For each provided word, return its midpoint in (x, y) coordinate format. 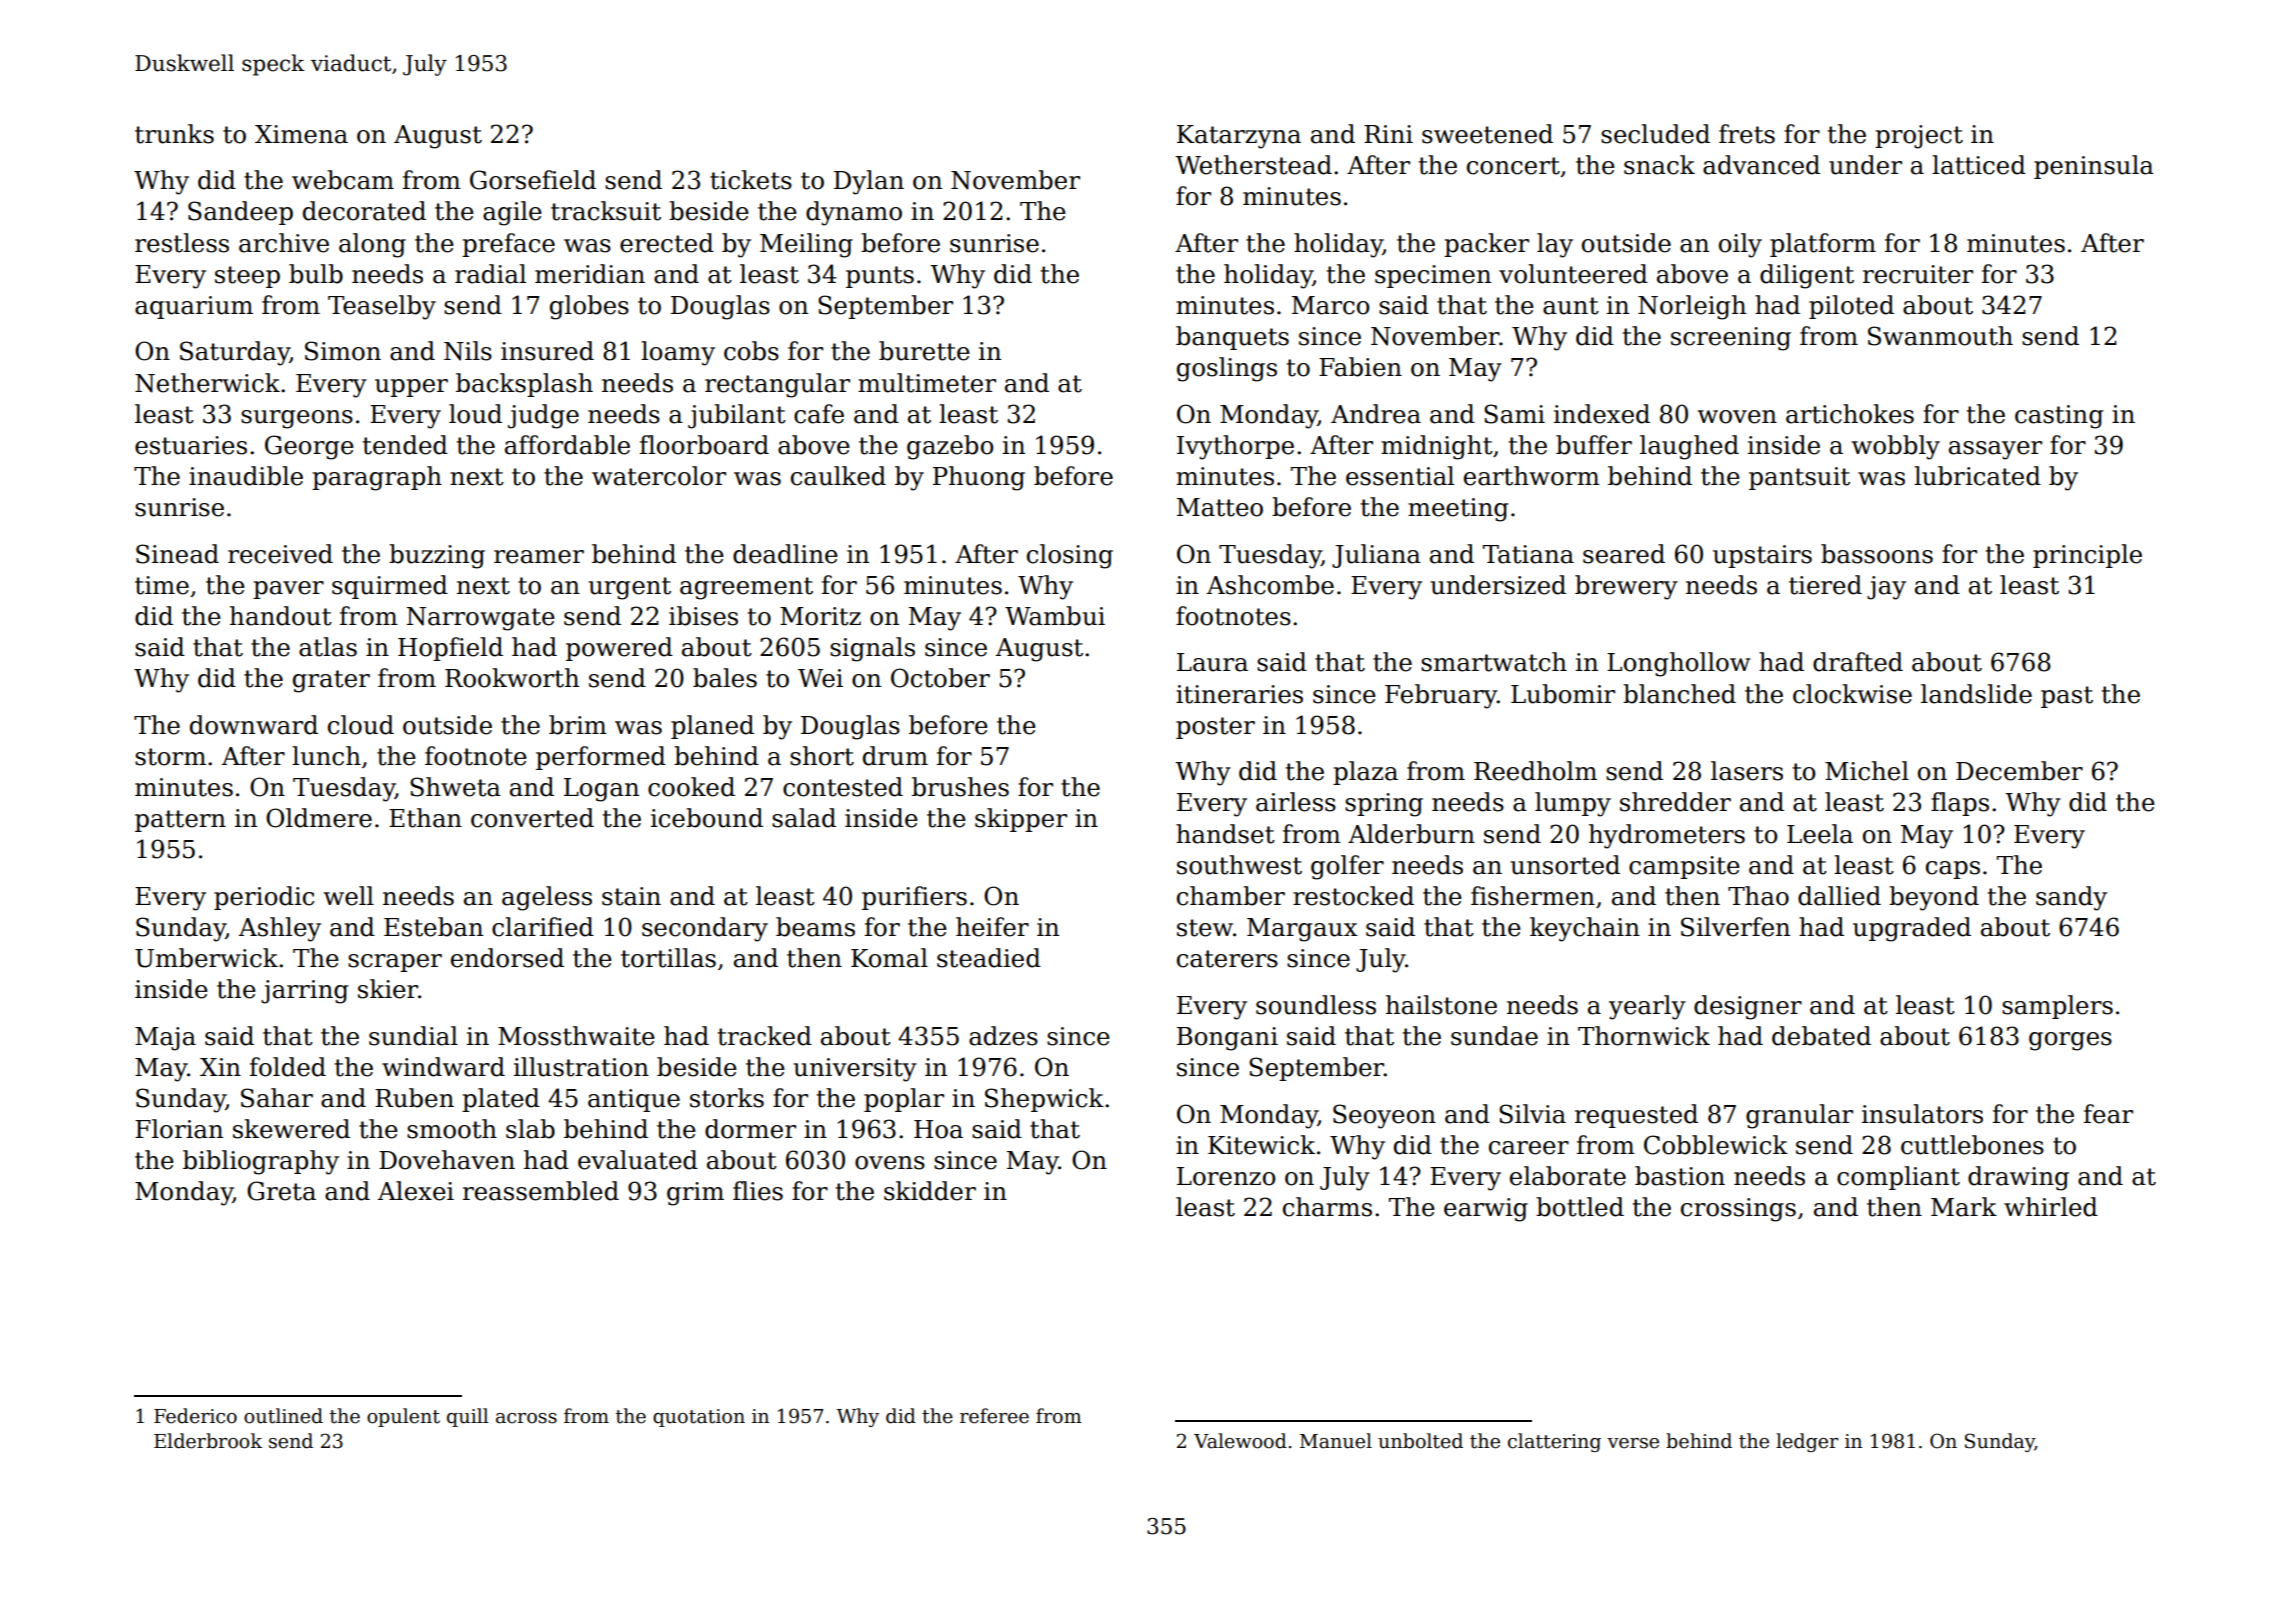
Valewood (1240, 1441)
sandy (2071, 898)
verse (1633, 1443)
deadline (785, 554)
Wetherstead (1253, 165)
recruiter (1918, 274)
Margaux (1302, 930)
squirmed (390, 587)
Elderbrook (208, 1441)
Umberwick (206, 958)
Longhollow (1678, 664)
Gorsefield (533, 180)
